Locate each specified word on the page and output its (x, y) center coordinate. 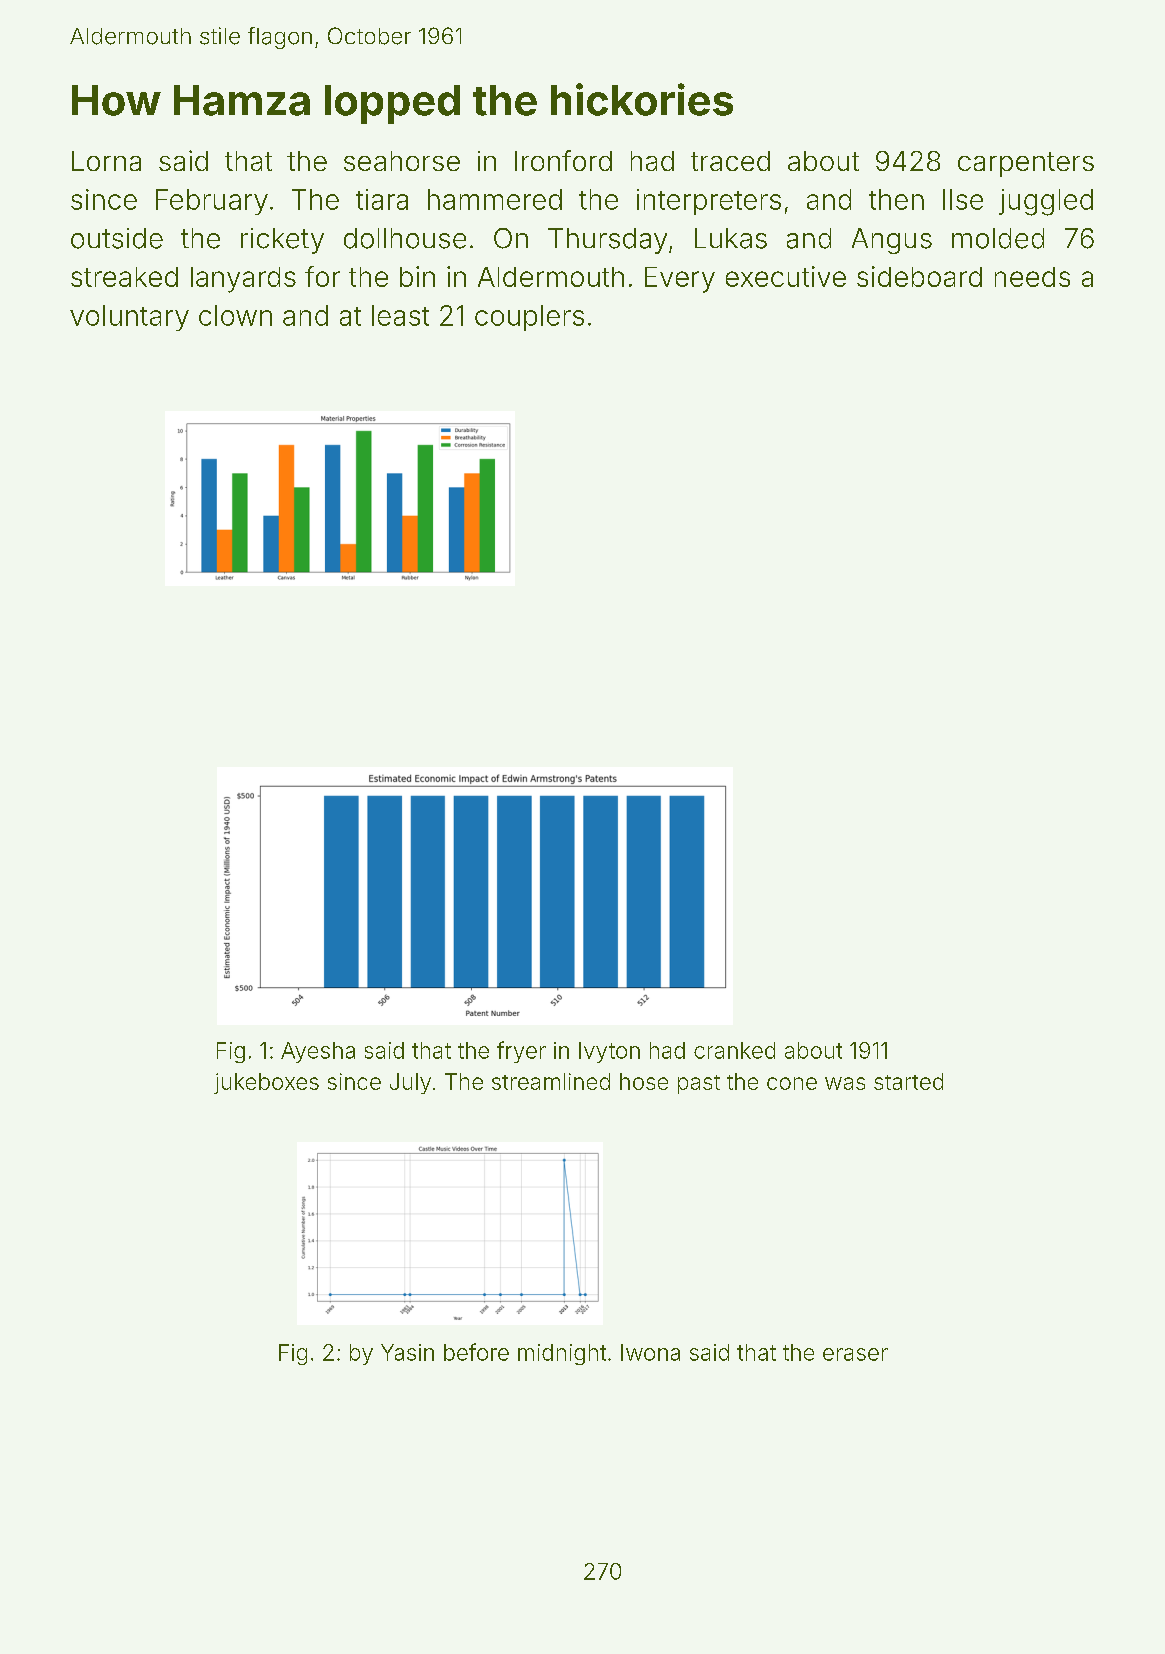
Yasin (407, 1352)
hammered (495, 199)
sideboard (919, 276)
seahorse (402, 161)
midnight (562, 1354)
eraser (855, 1354)
